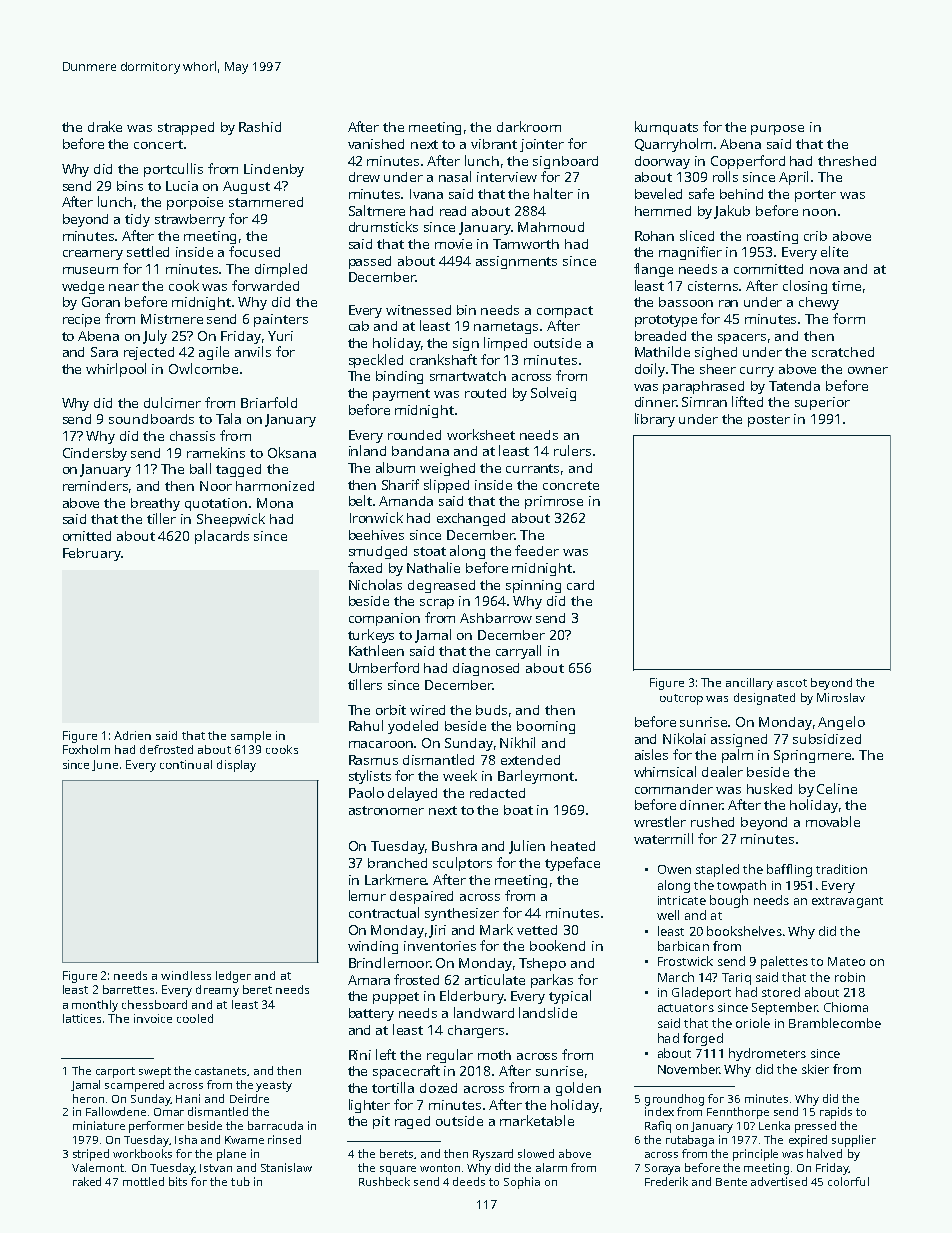 The image size is (952, 1233). What do you see at coordinates (373, 947) in the document?
I see `winding` at bounding box center [373, 947].
